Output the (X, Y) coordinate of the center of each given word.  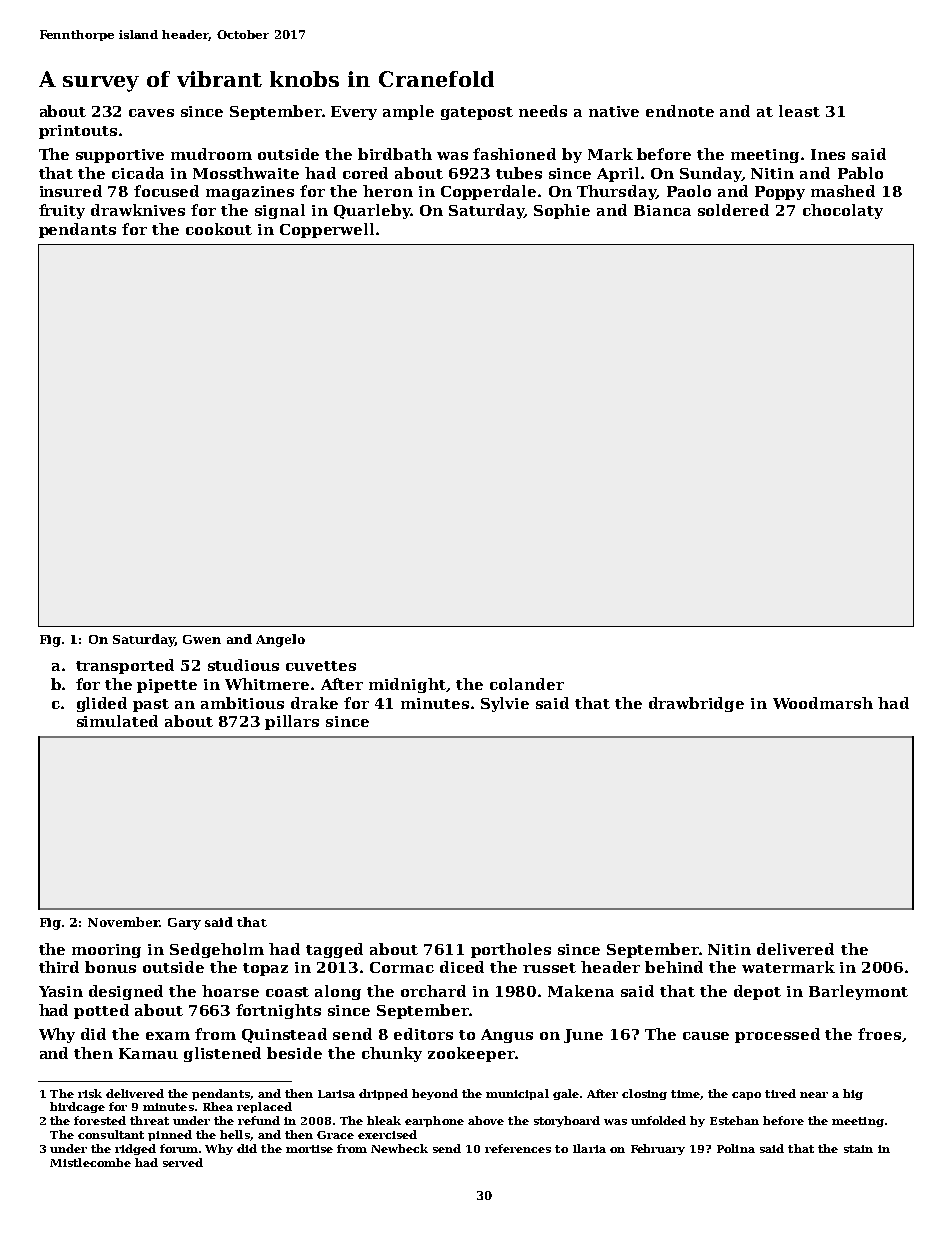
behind (674, 967)
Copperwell (327, 230)
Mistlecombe (90, 1162)
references (518, 1148)
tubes (519, 173)
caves (151, 113)
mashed (843, 191)
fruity (62, 211)
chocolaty (843, 211)
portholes (511, 950)
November (124, 922)
